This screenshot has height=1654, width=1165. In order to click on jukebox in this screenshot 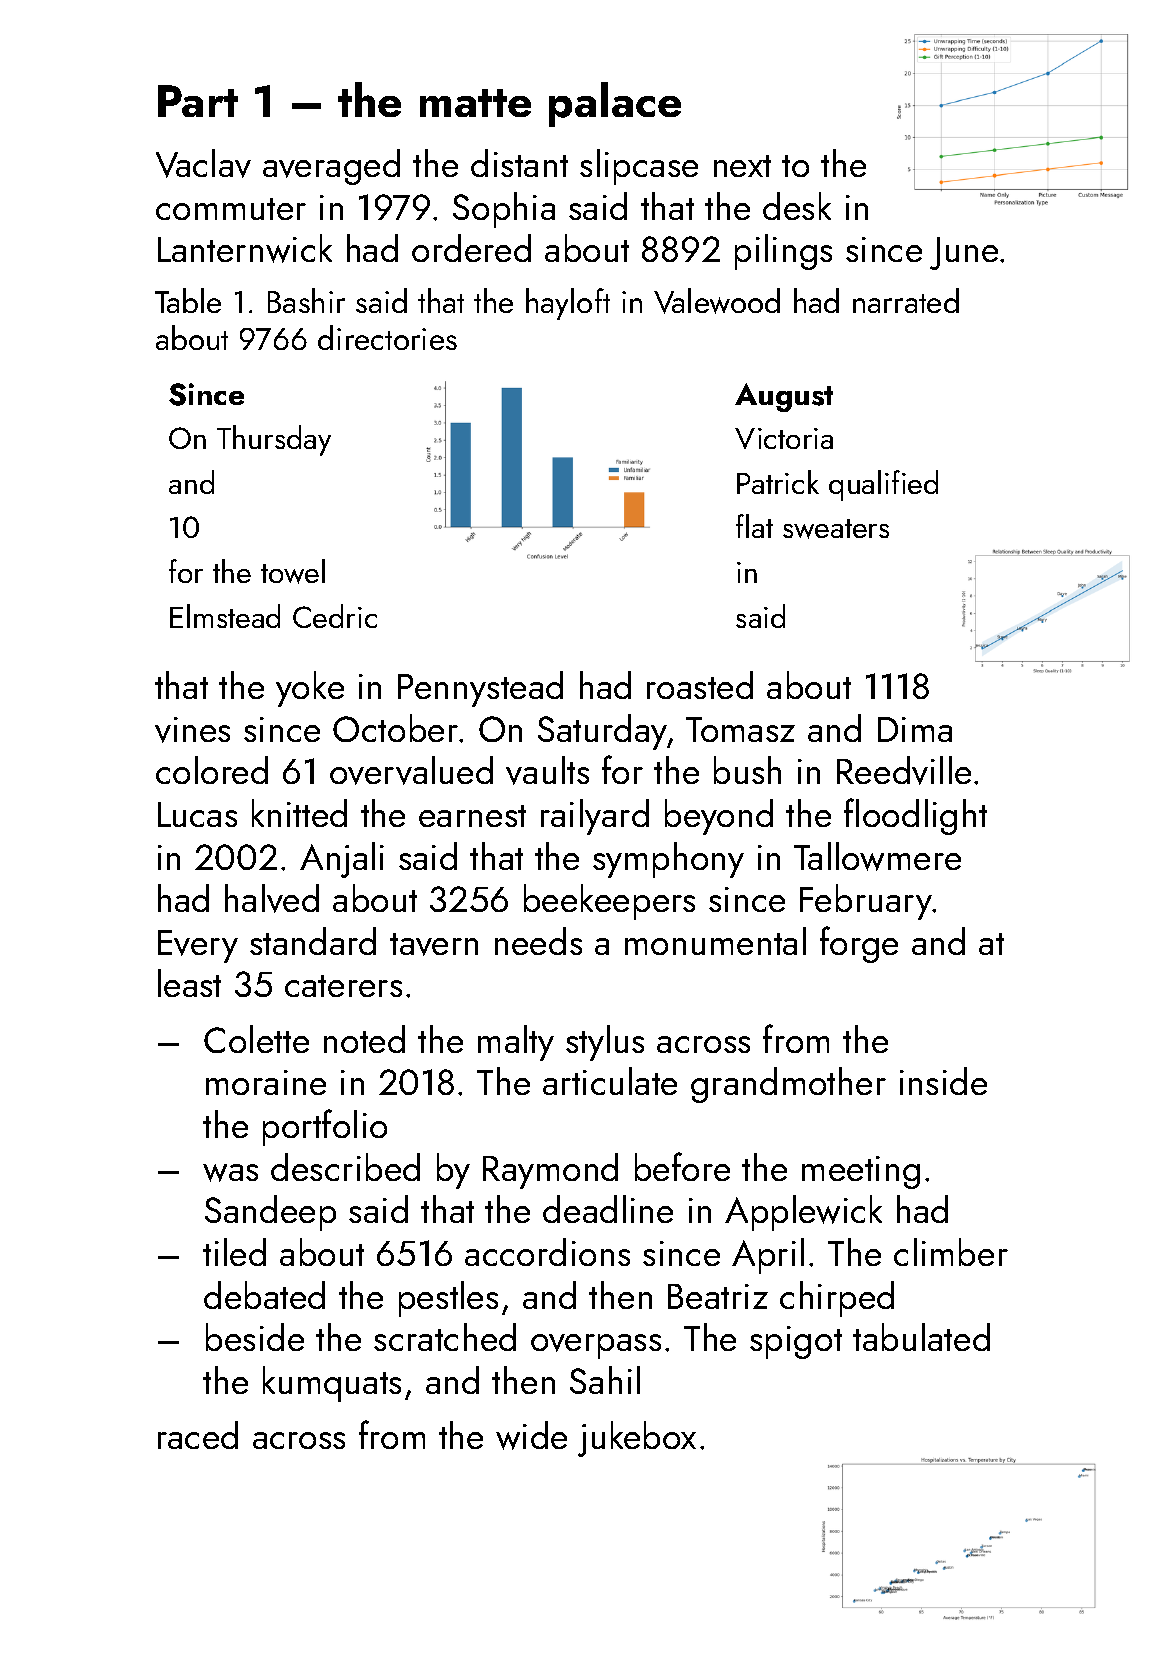, I will do `click(637, 1439)`.
